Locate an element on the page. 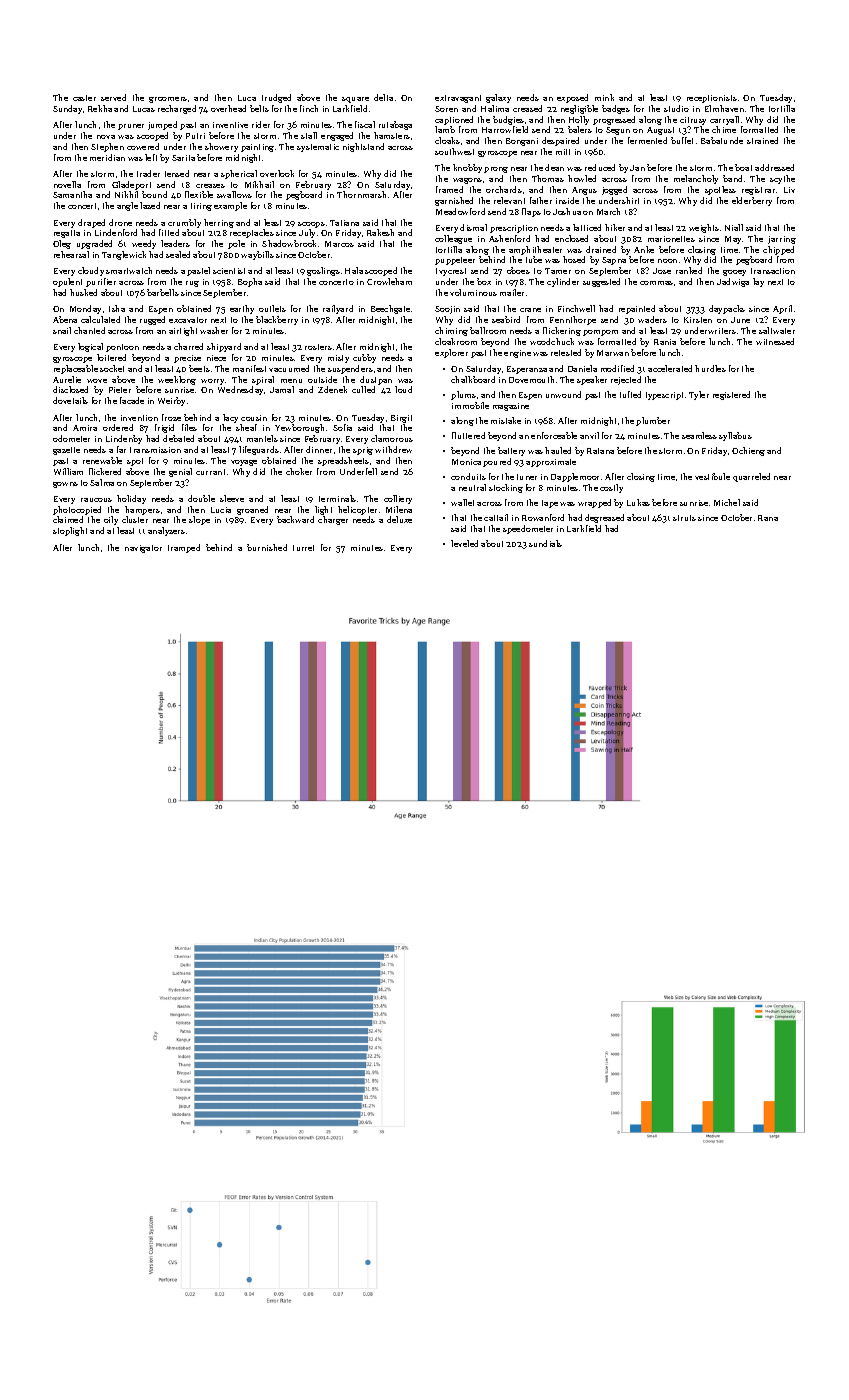  puppeteer is located at coordinates (455, 261).
